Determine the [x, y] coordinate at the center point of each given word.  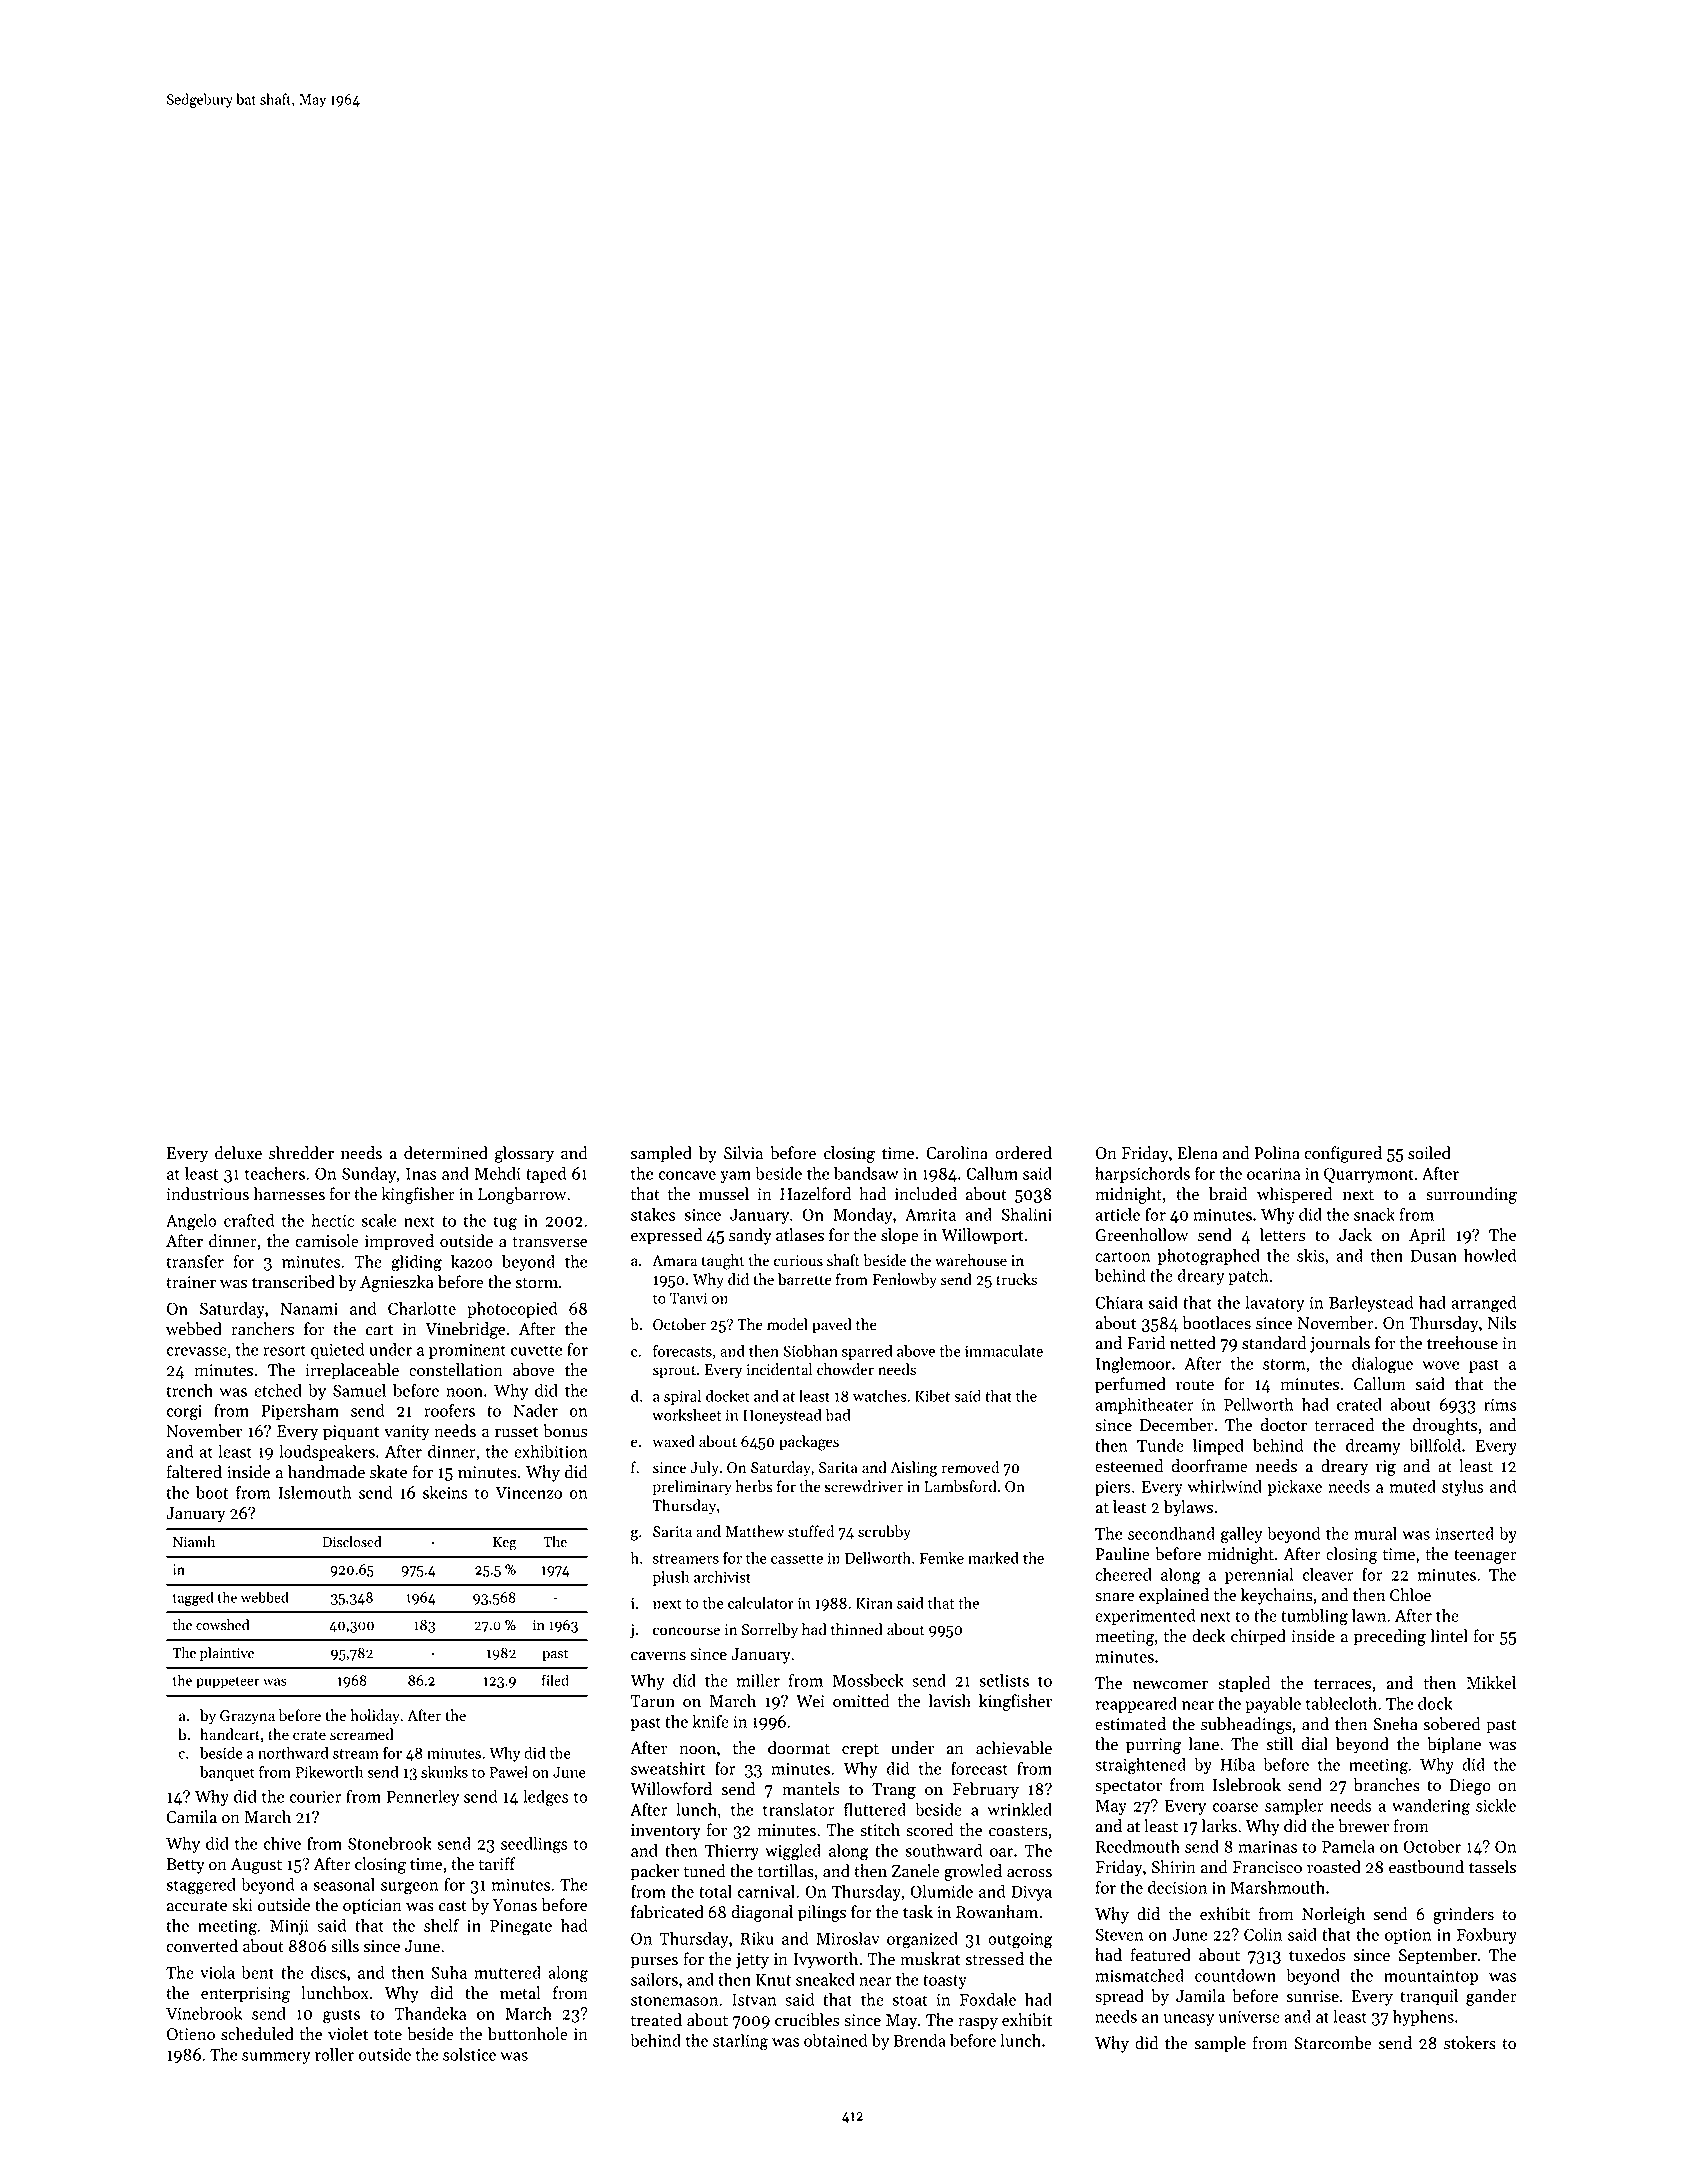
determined [446, 1153]
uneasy [1189, 2020]
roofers [449, 1410]
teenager [1485, 1557]
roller [334, 2054]
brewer [1363, 1826]
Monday [862, 1216]
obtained [835, 2040]
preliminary [692, 1487]
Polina [1277, 1153]
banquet [227, 1773]
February [986, 1790]
